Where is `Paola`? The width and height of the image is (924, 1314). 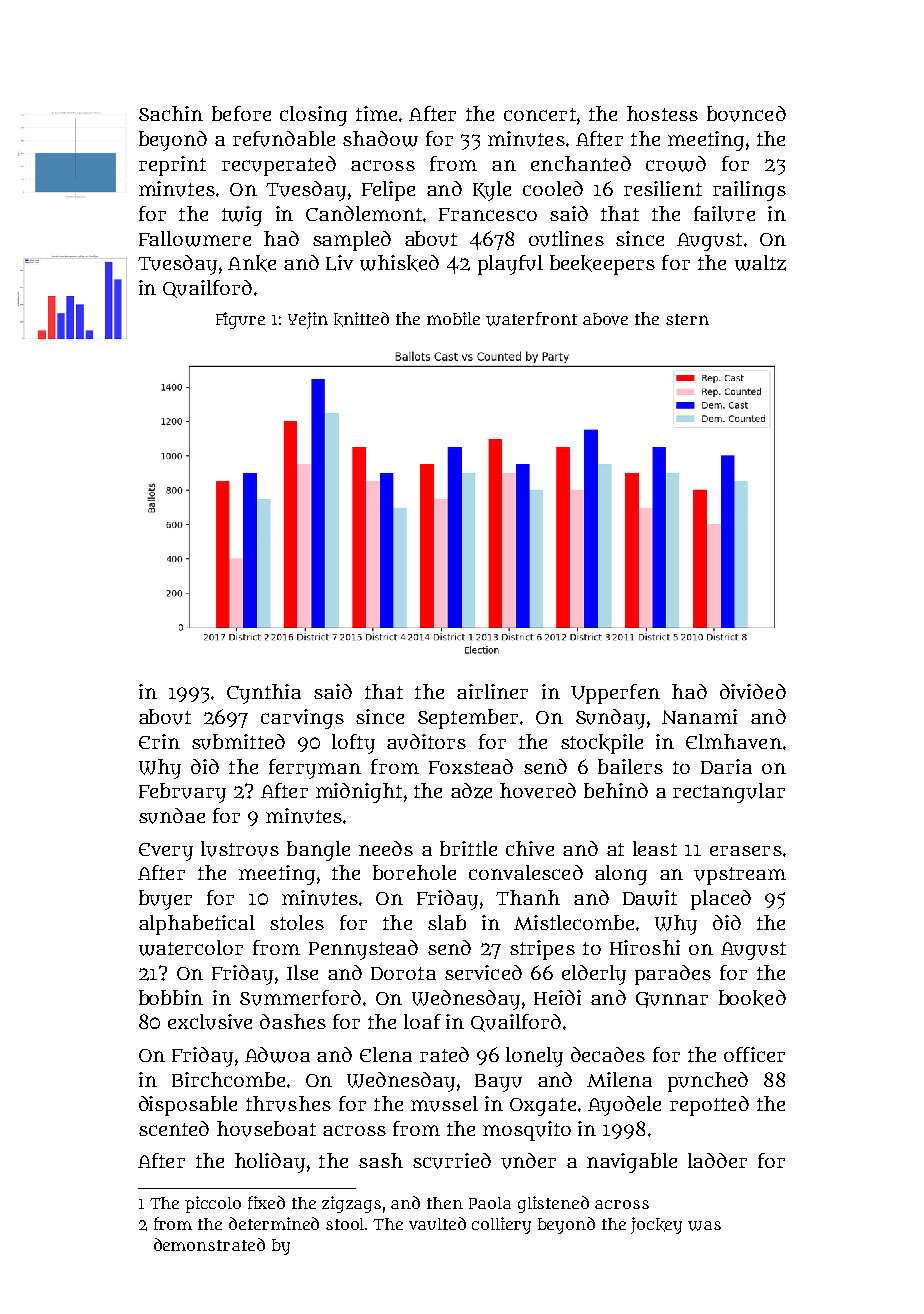
Paola is located at coordinates (490, 1203).
